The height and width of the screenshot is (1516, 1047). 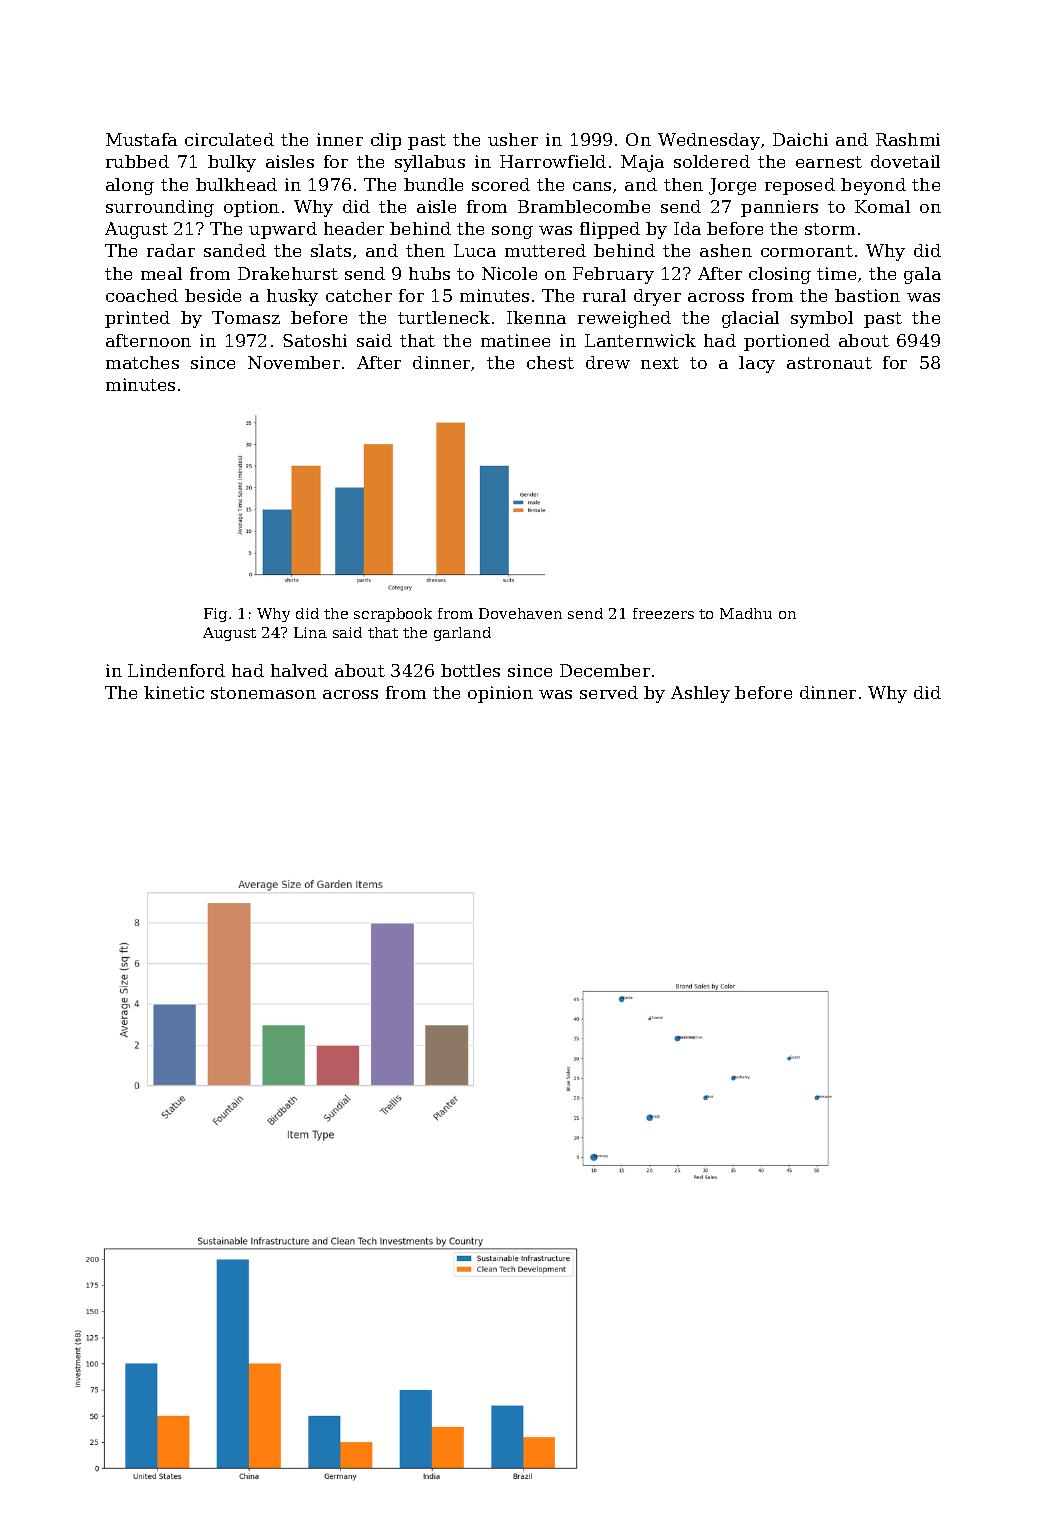 What do you see at coordinates (757, 364) in the screenshot?
I see `lacy` at bounding box center [757, 364].
